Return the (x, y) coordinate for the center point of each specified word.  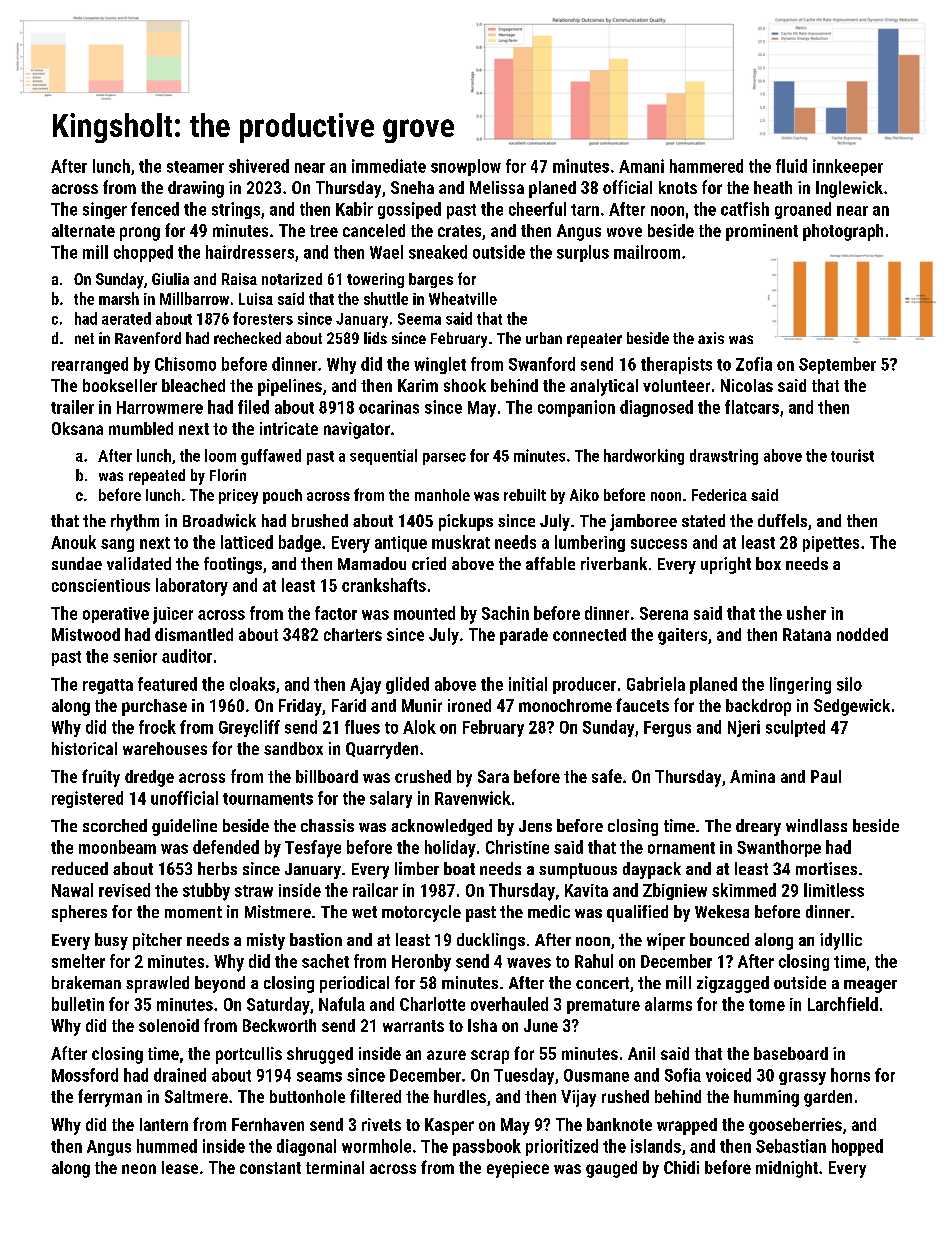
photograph (843, 232)
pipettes (831, 544)
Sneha (412, 187)
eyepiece (518, 1169)
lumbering (590, 543)
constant (270, 1168)
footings (233, 565)
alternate (83, 230)
